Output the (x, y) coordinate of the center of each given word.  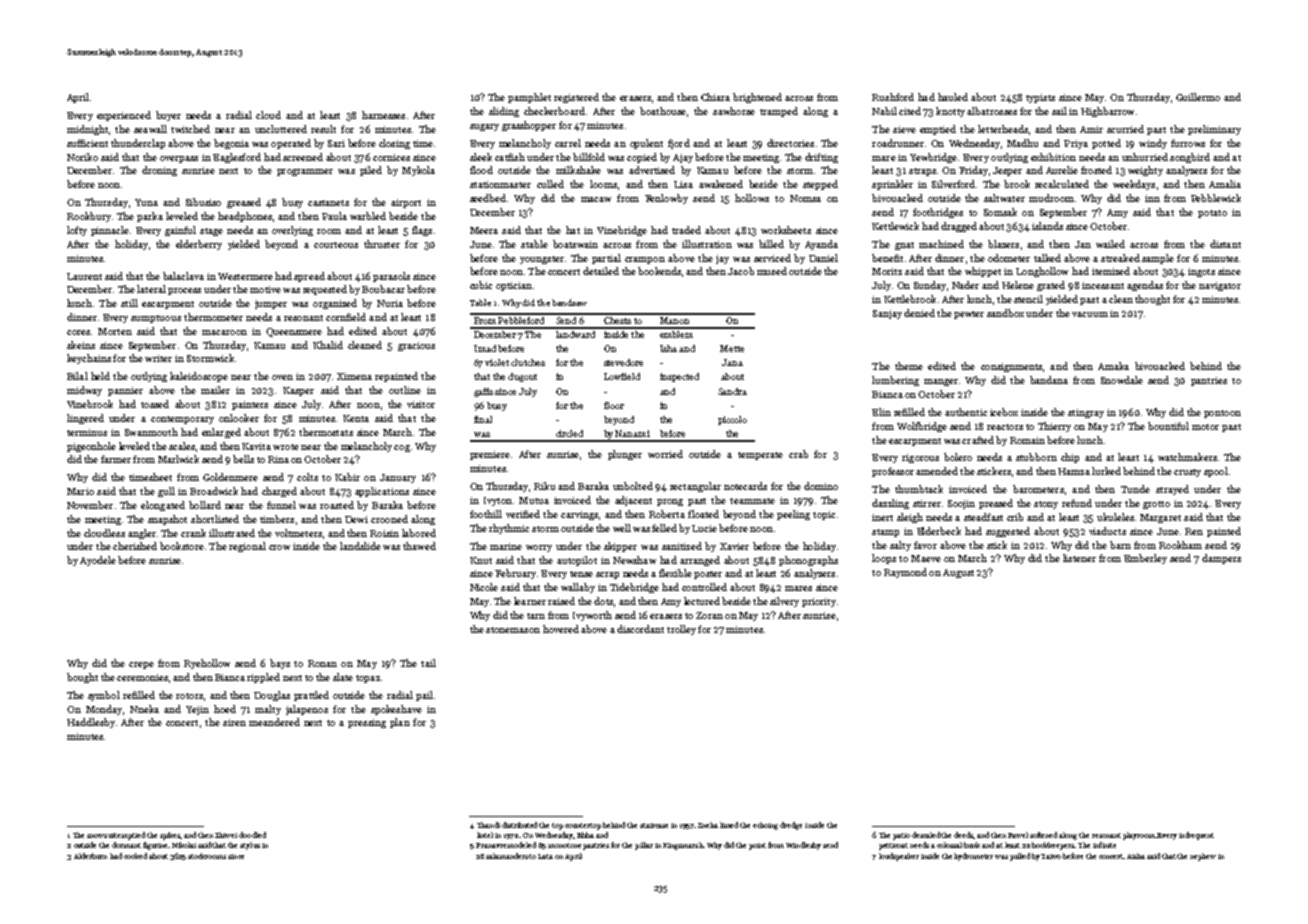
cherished (135, 546)
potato (1212, 214)
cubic (481, 285)
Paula (334, 216)
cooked (135, 856)
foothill (486, 514)
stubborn (1036, 457)
